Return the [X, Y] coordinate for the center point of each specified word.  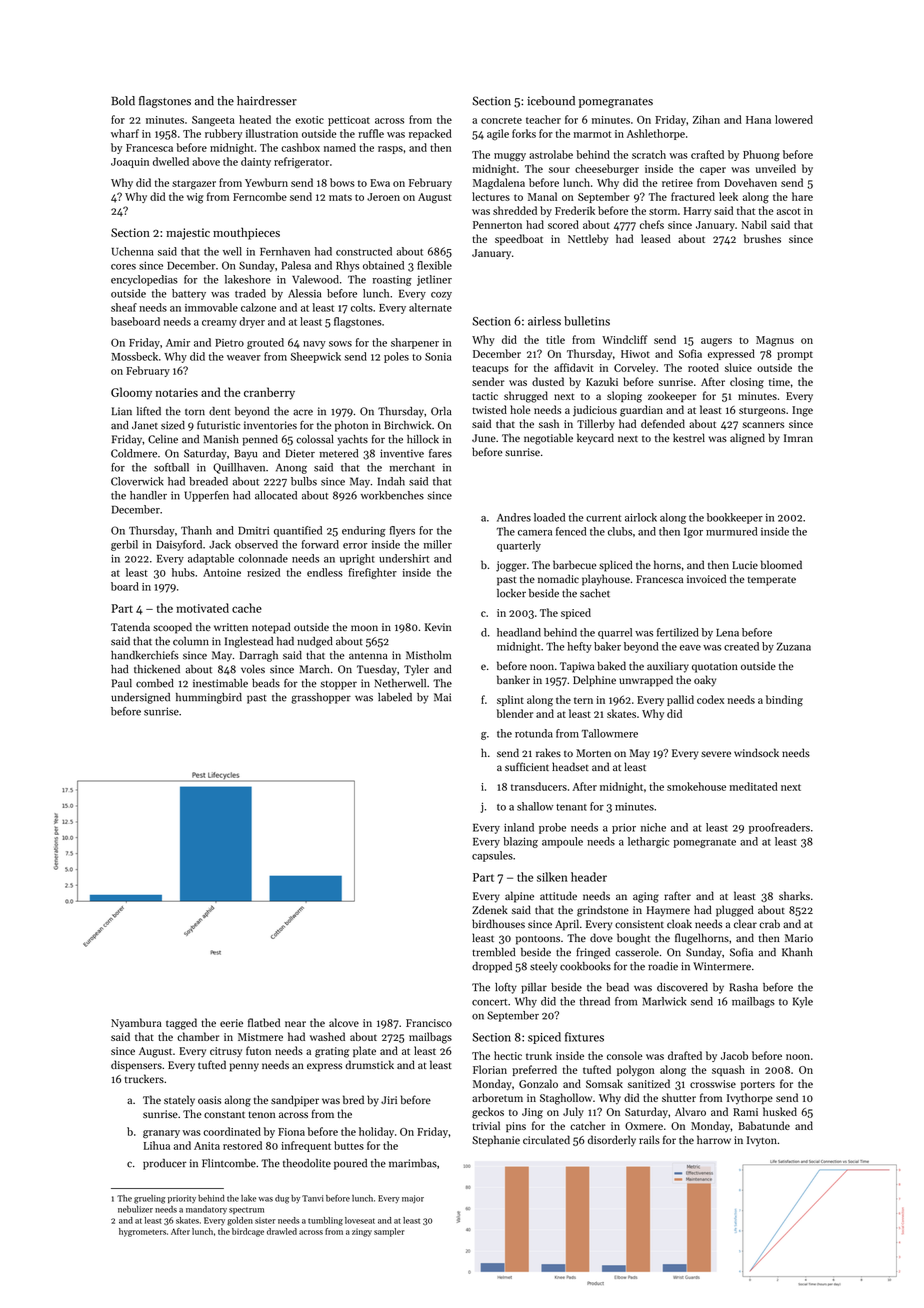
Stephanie [496, 1141]
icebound [551, 101]
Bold [123, 101]
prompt [795, 355]
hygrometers [142, 1232]
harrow [714, 1139]
